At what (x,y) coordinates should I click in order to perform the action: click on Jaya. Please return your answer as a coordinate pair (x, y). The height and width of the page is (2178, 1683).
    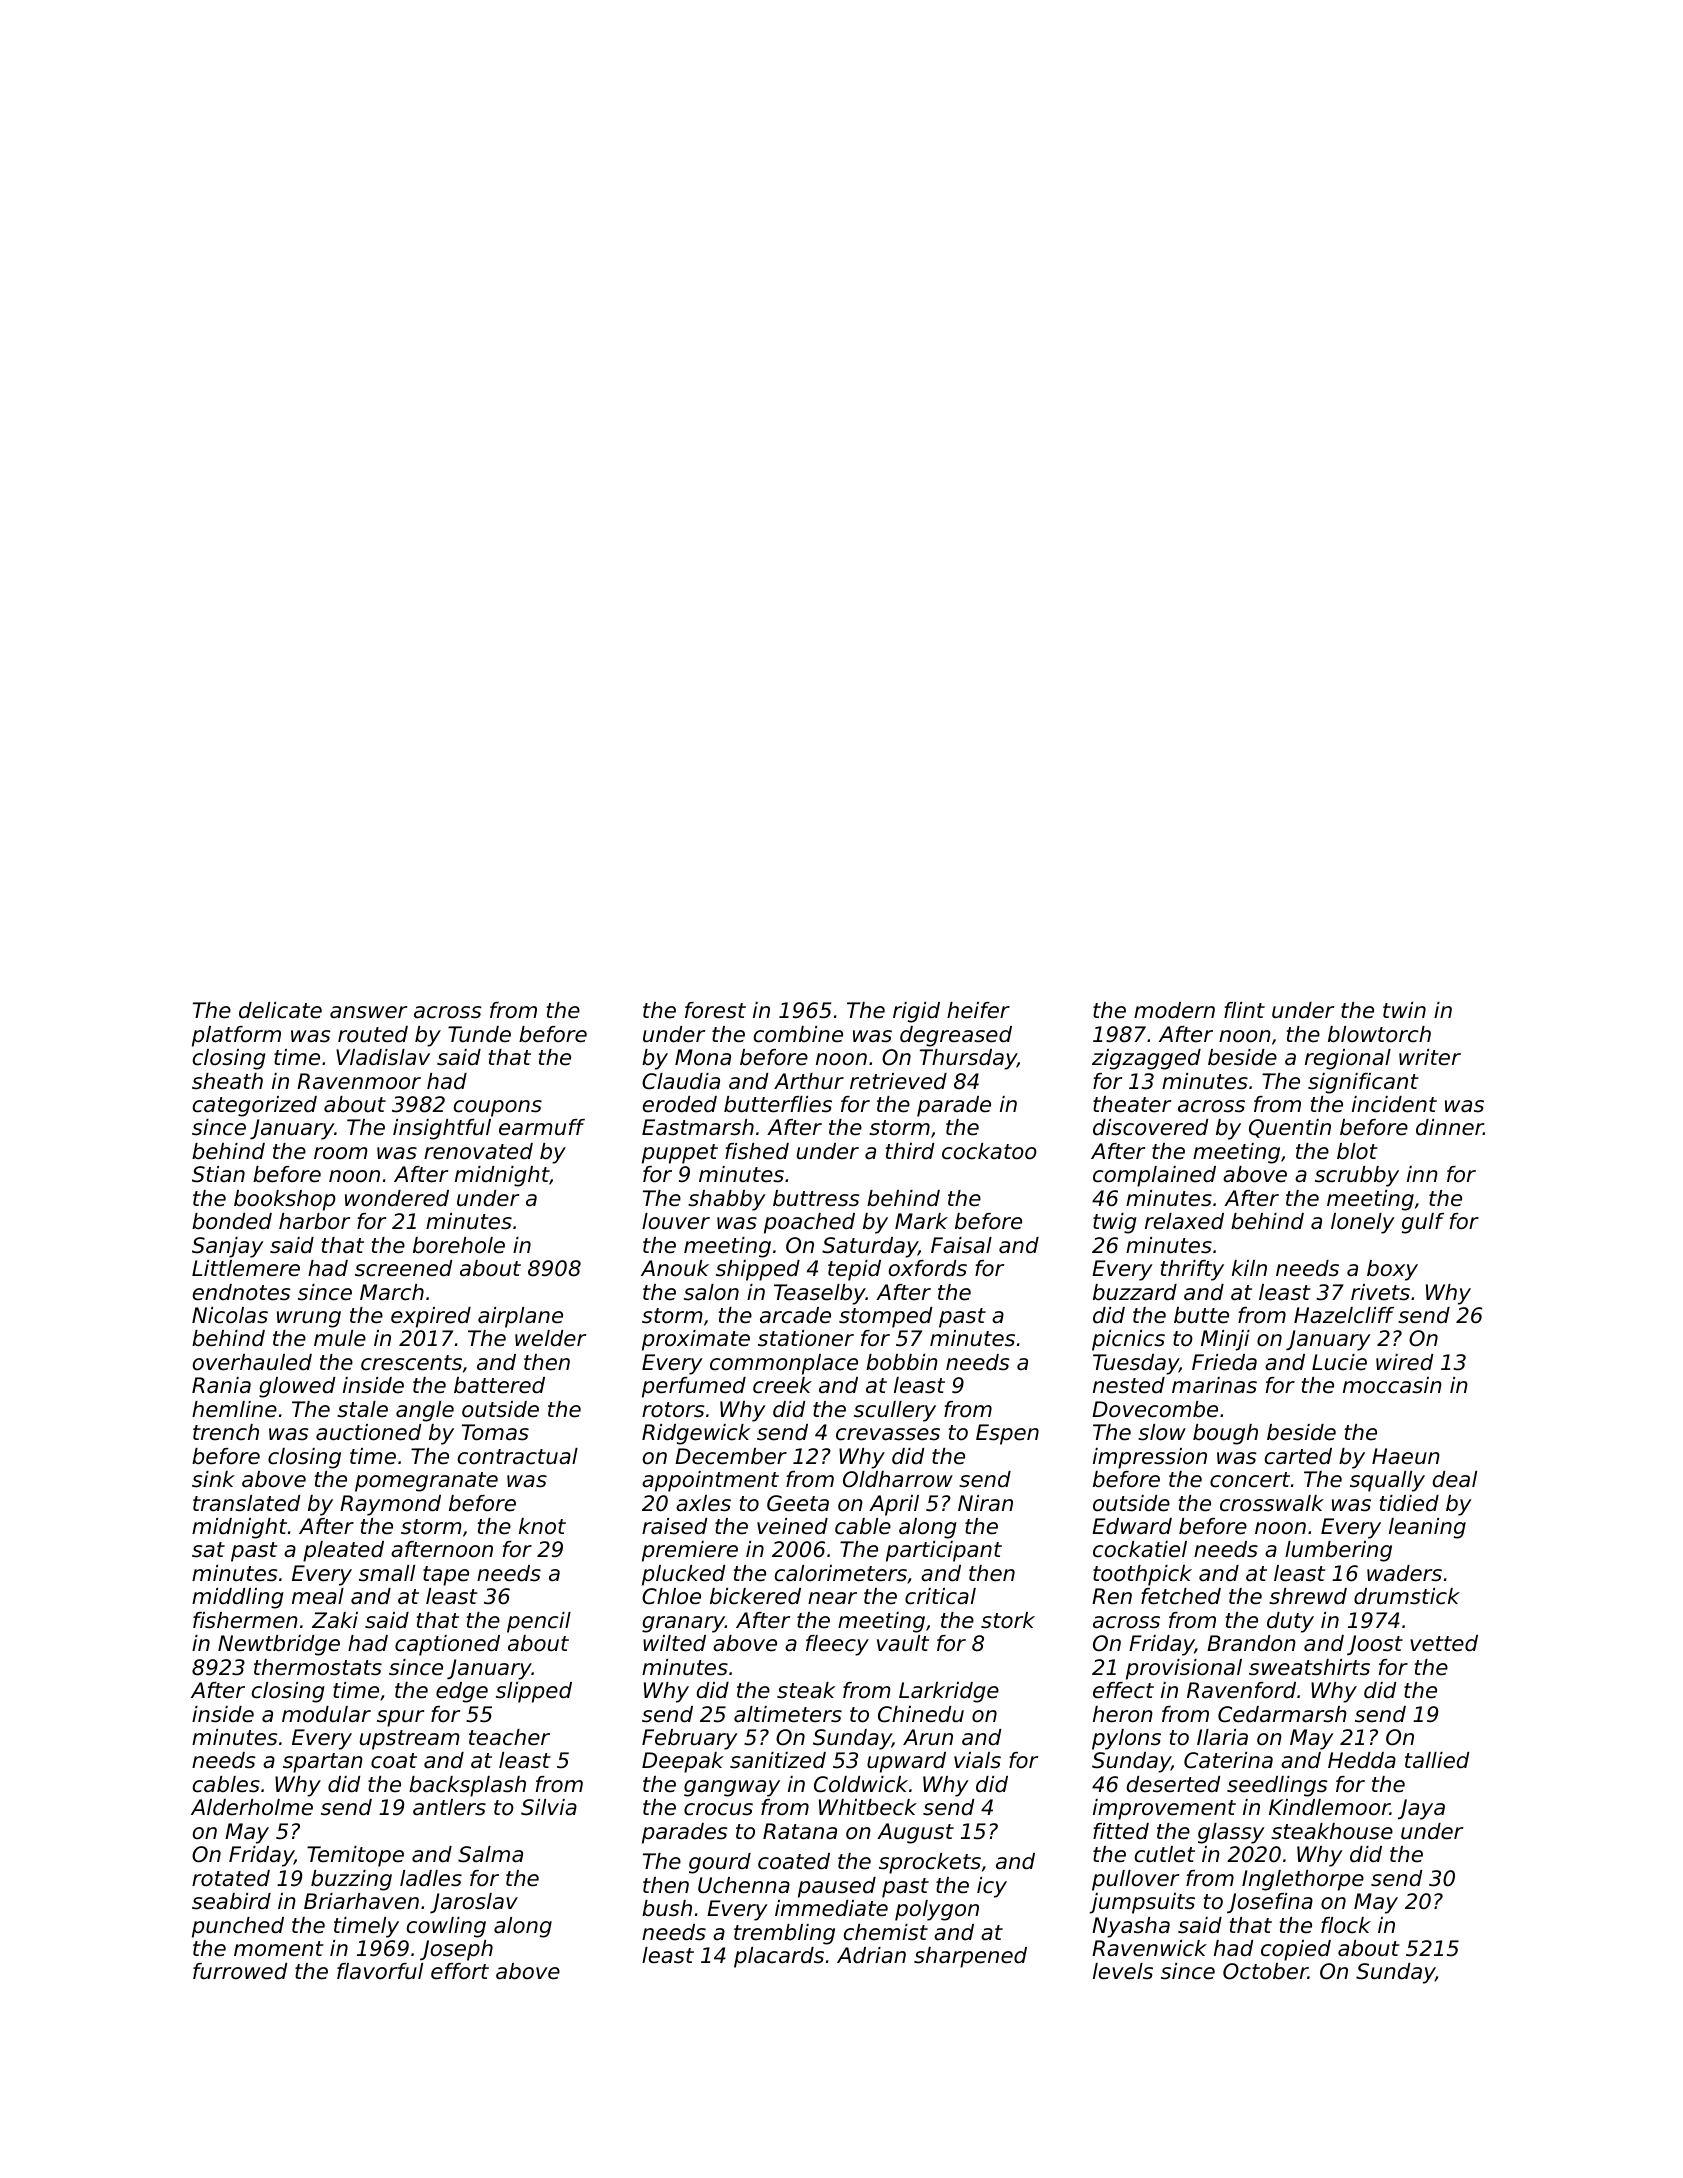
    Looking at the image, I should click on (1421, 1809).
